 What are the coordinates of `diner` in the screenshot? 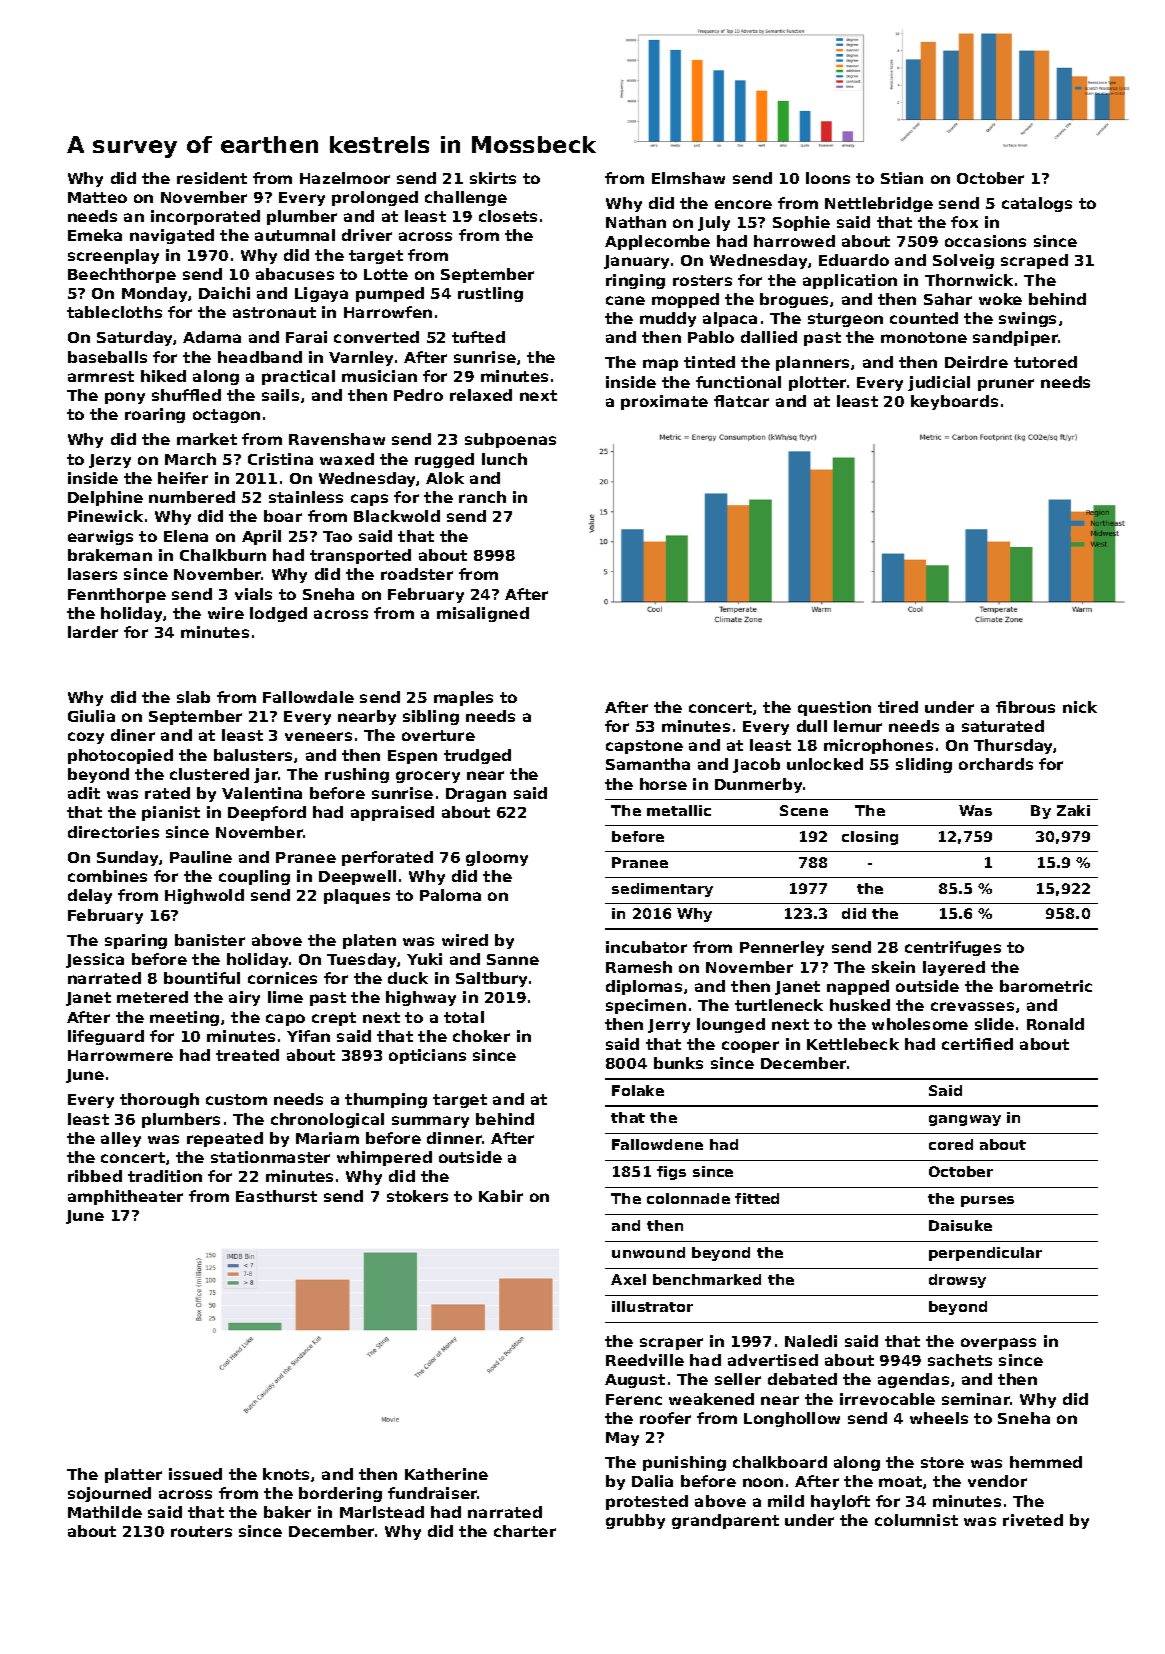 It's located at (133, 735).
